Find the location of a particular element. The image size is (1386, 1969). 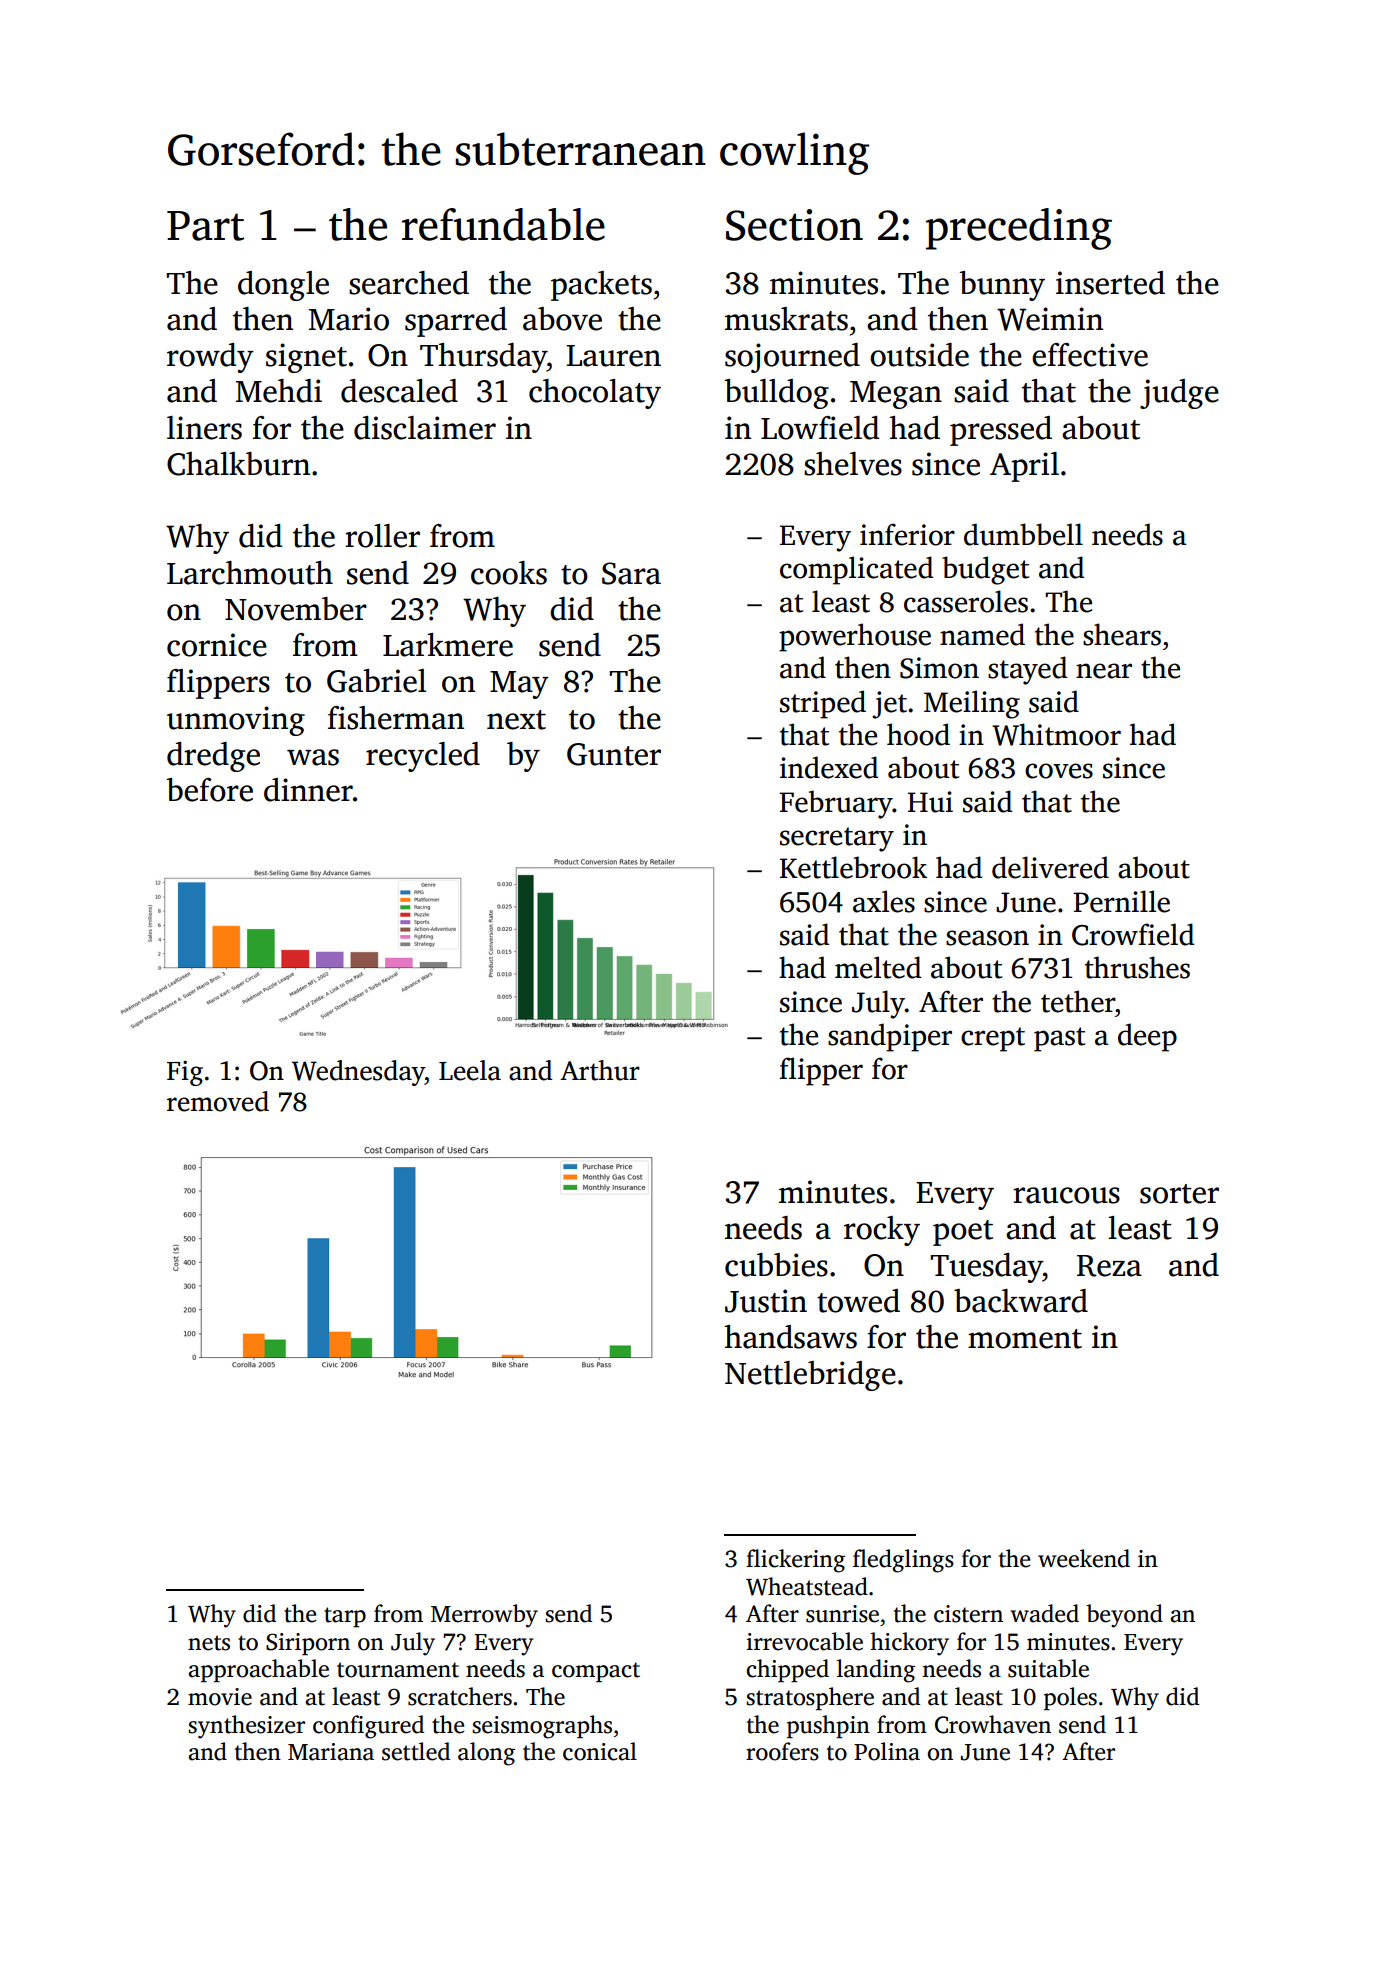

Gunter is located at coordinates (614, 754).
